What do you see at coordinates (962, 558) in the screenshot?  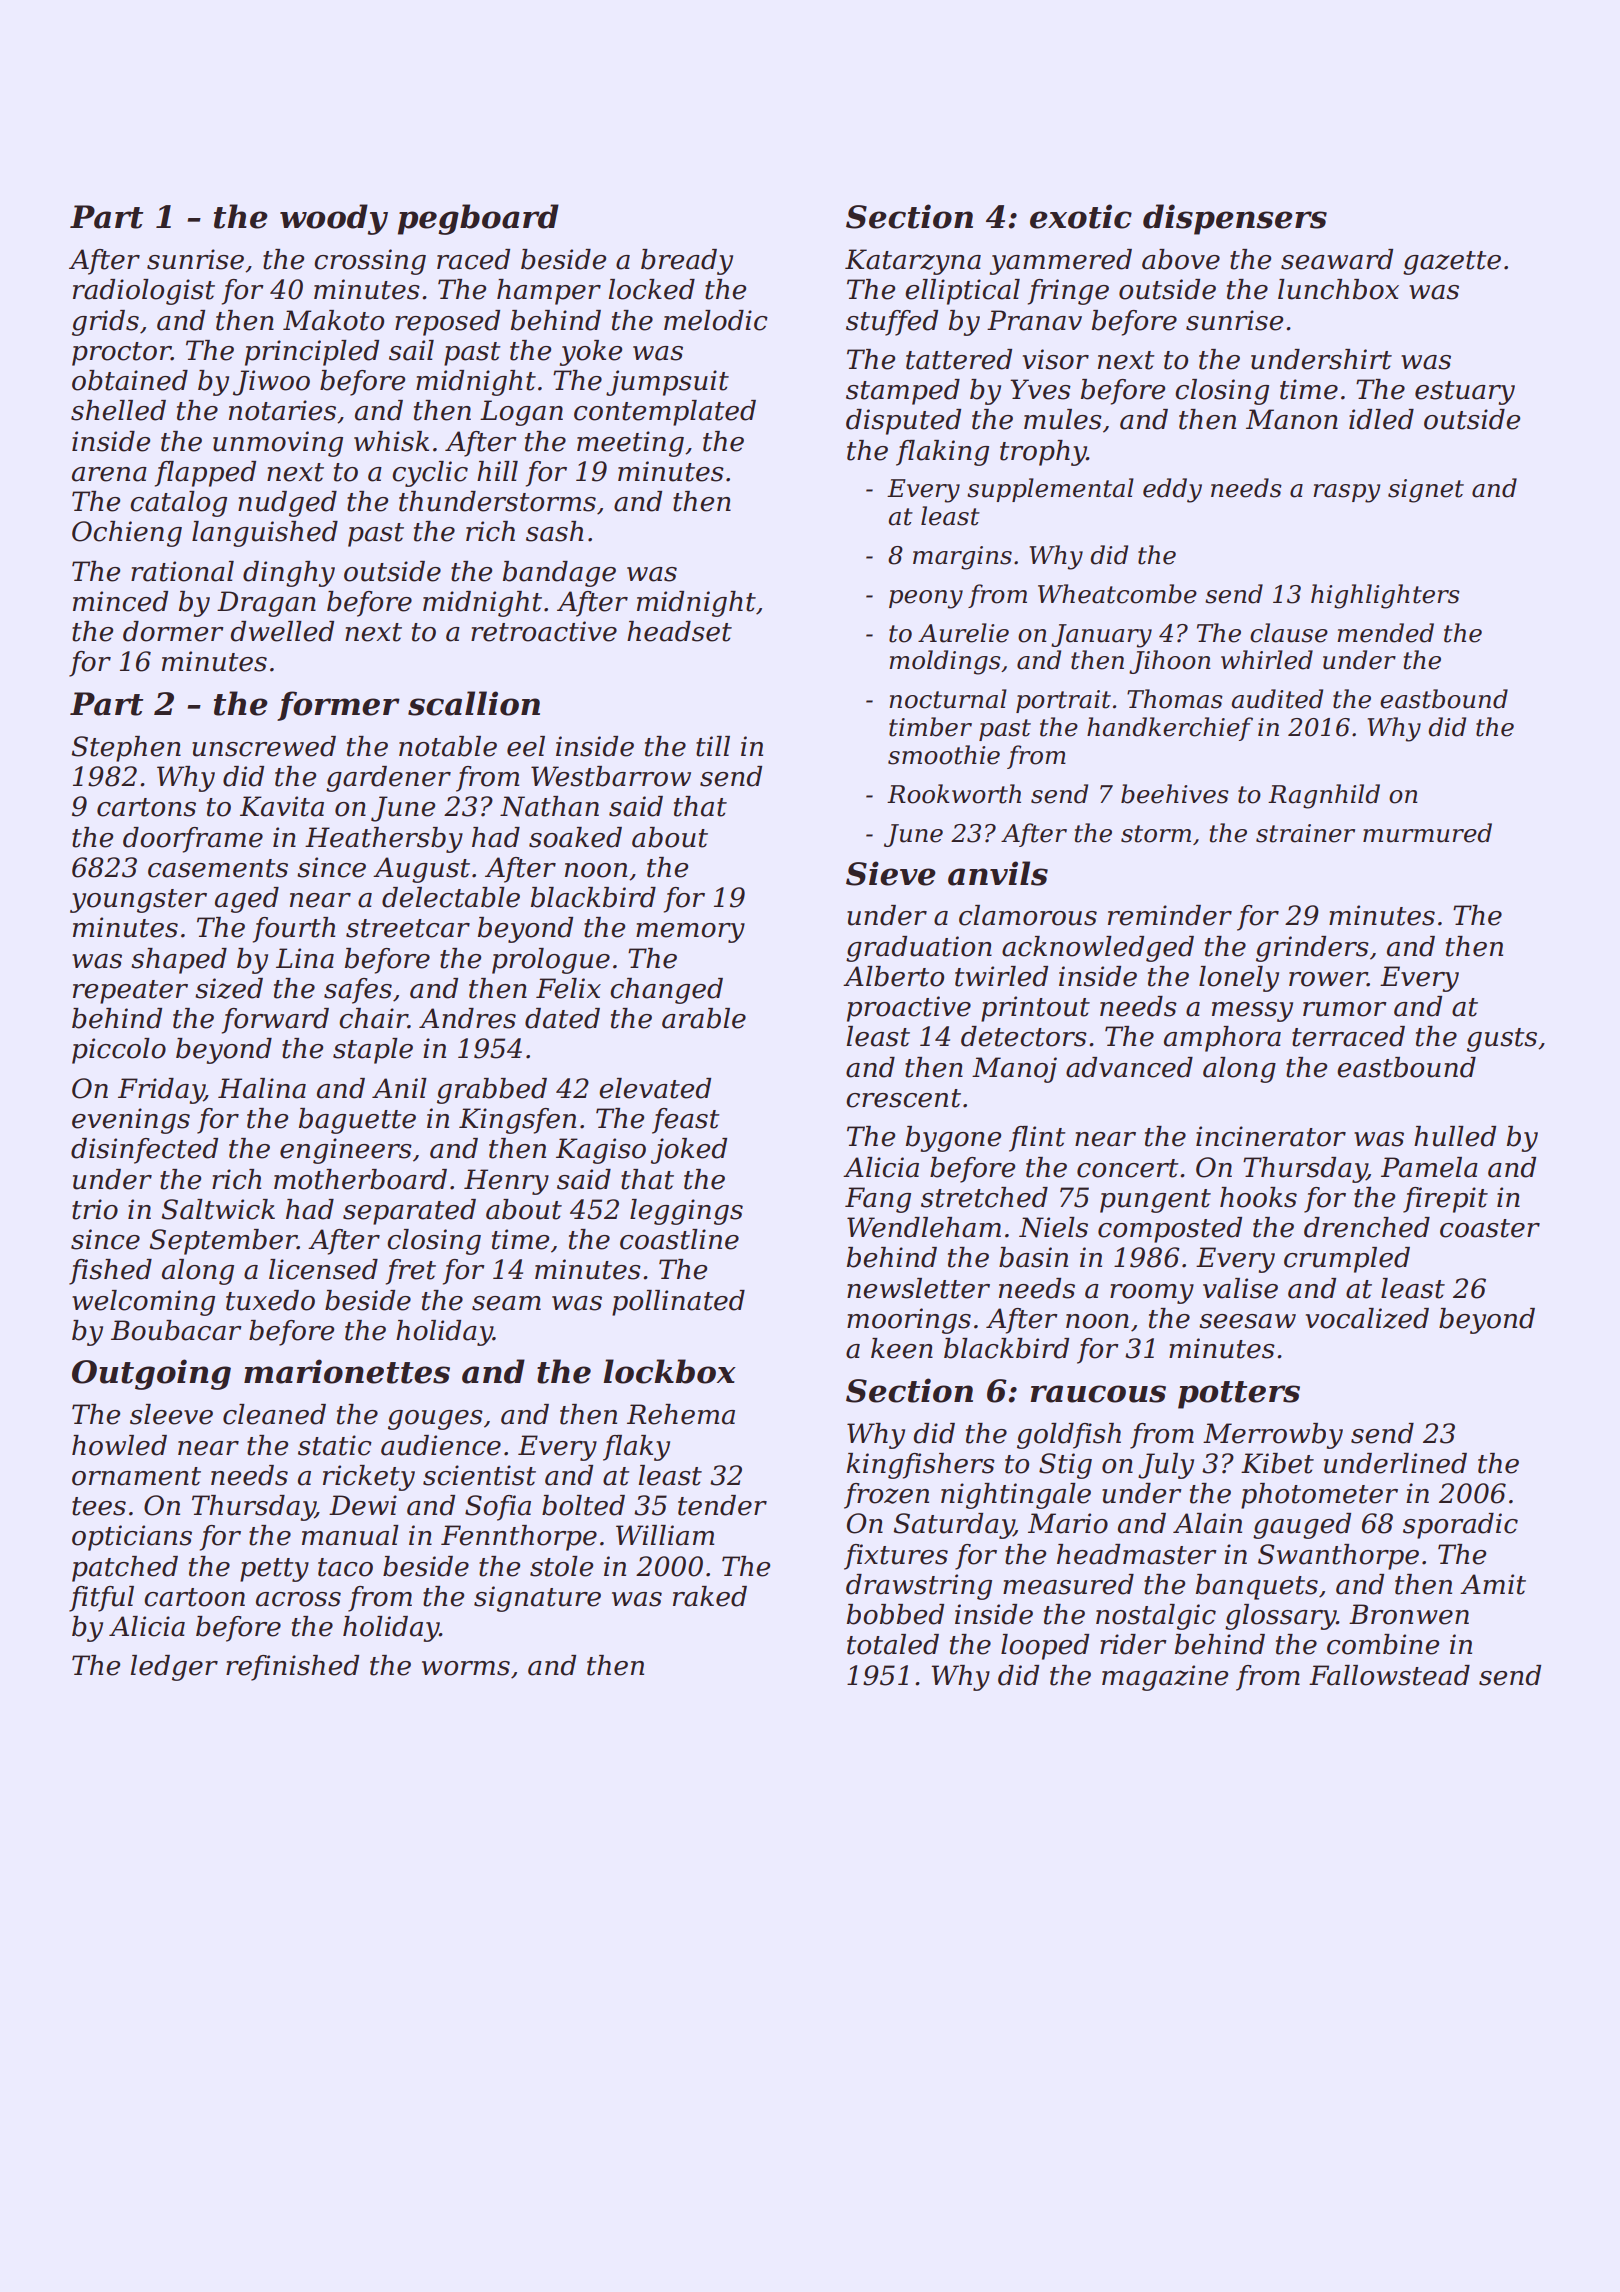 I see `margins` at bounding box center [962, 558].
